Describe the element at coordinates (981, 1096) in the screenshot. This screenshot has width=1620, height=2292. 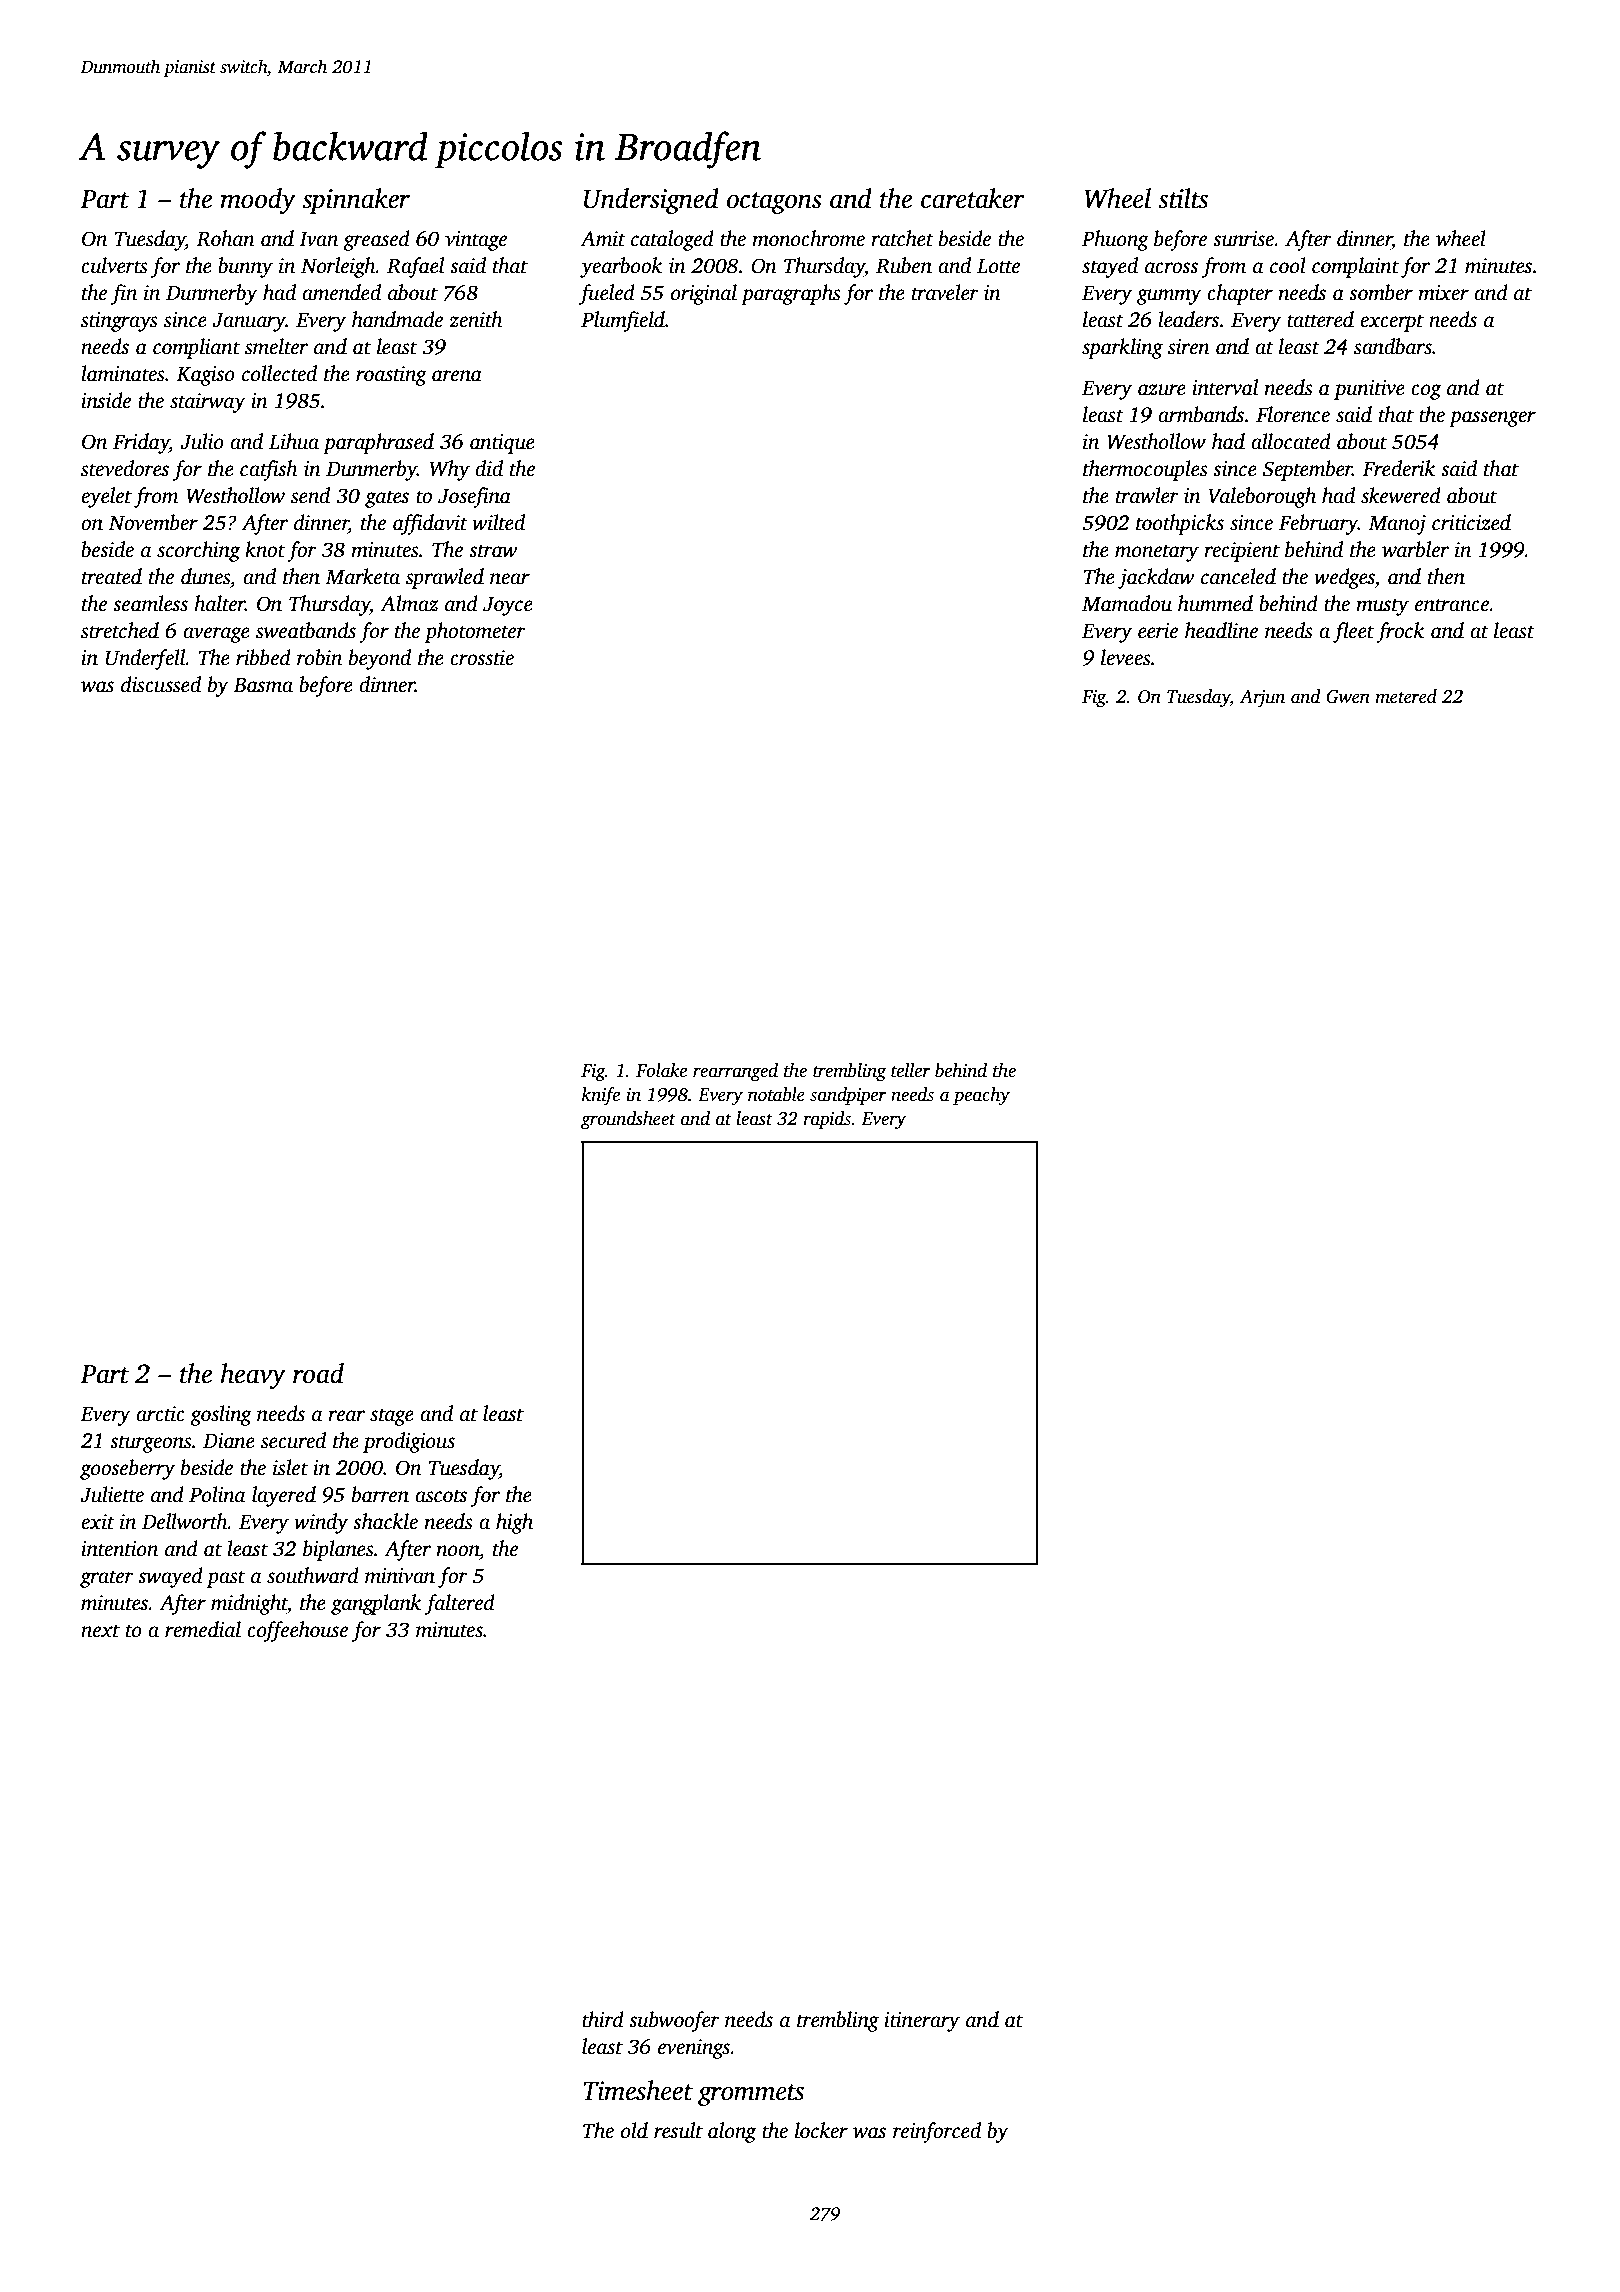
I see `peachy` at that location.
